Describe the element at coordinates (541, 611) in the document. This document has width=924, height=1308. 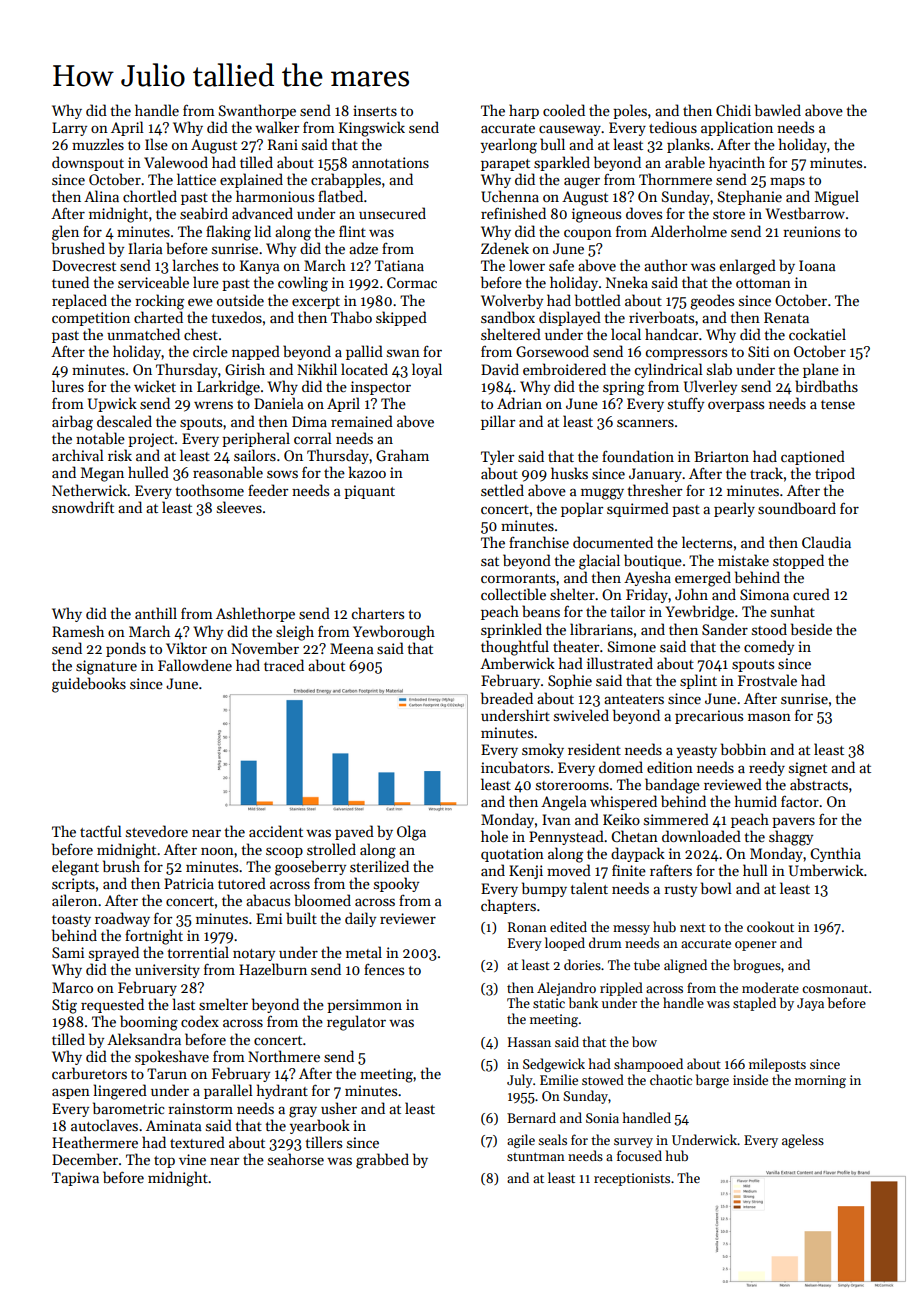
I see `beans` at that location.
